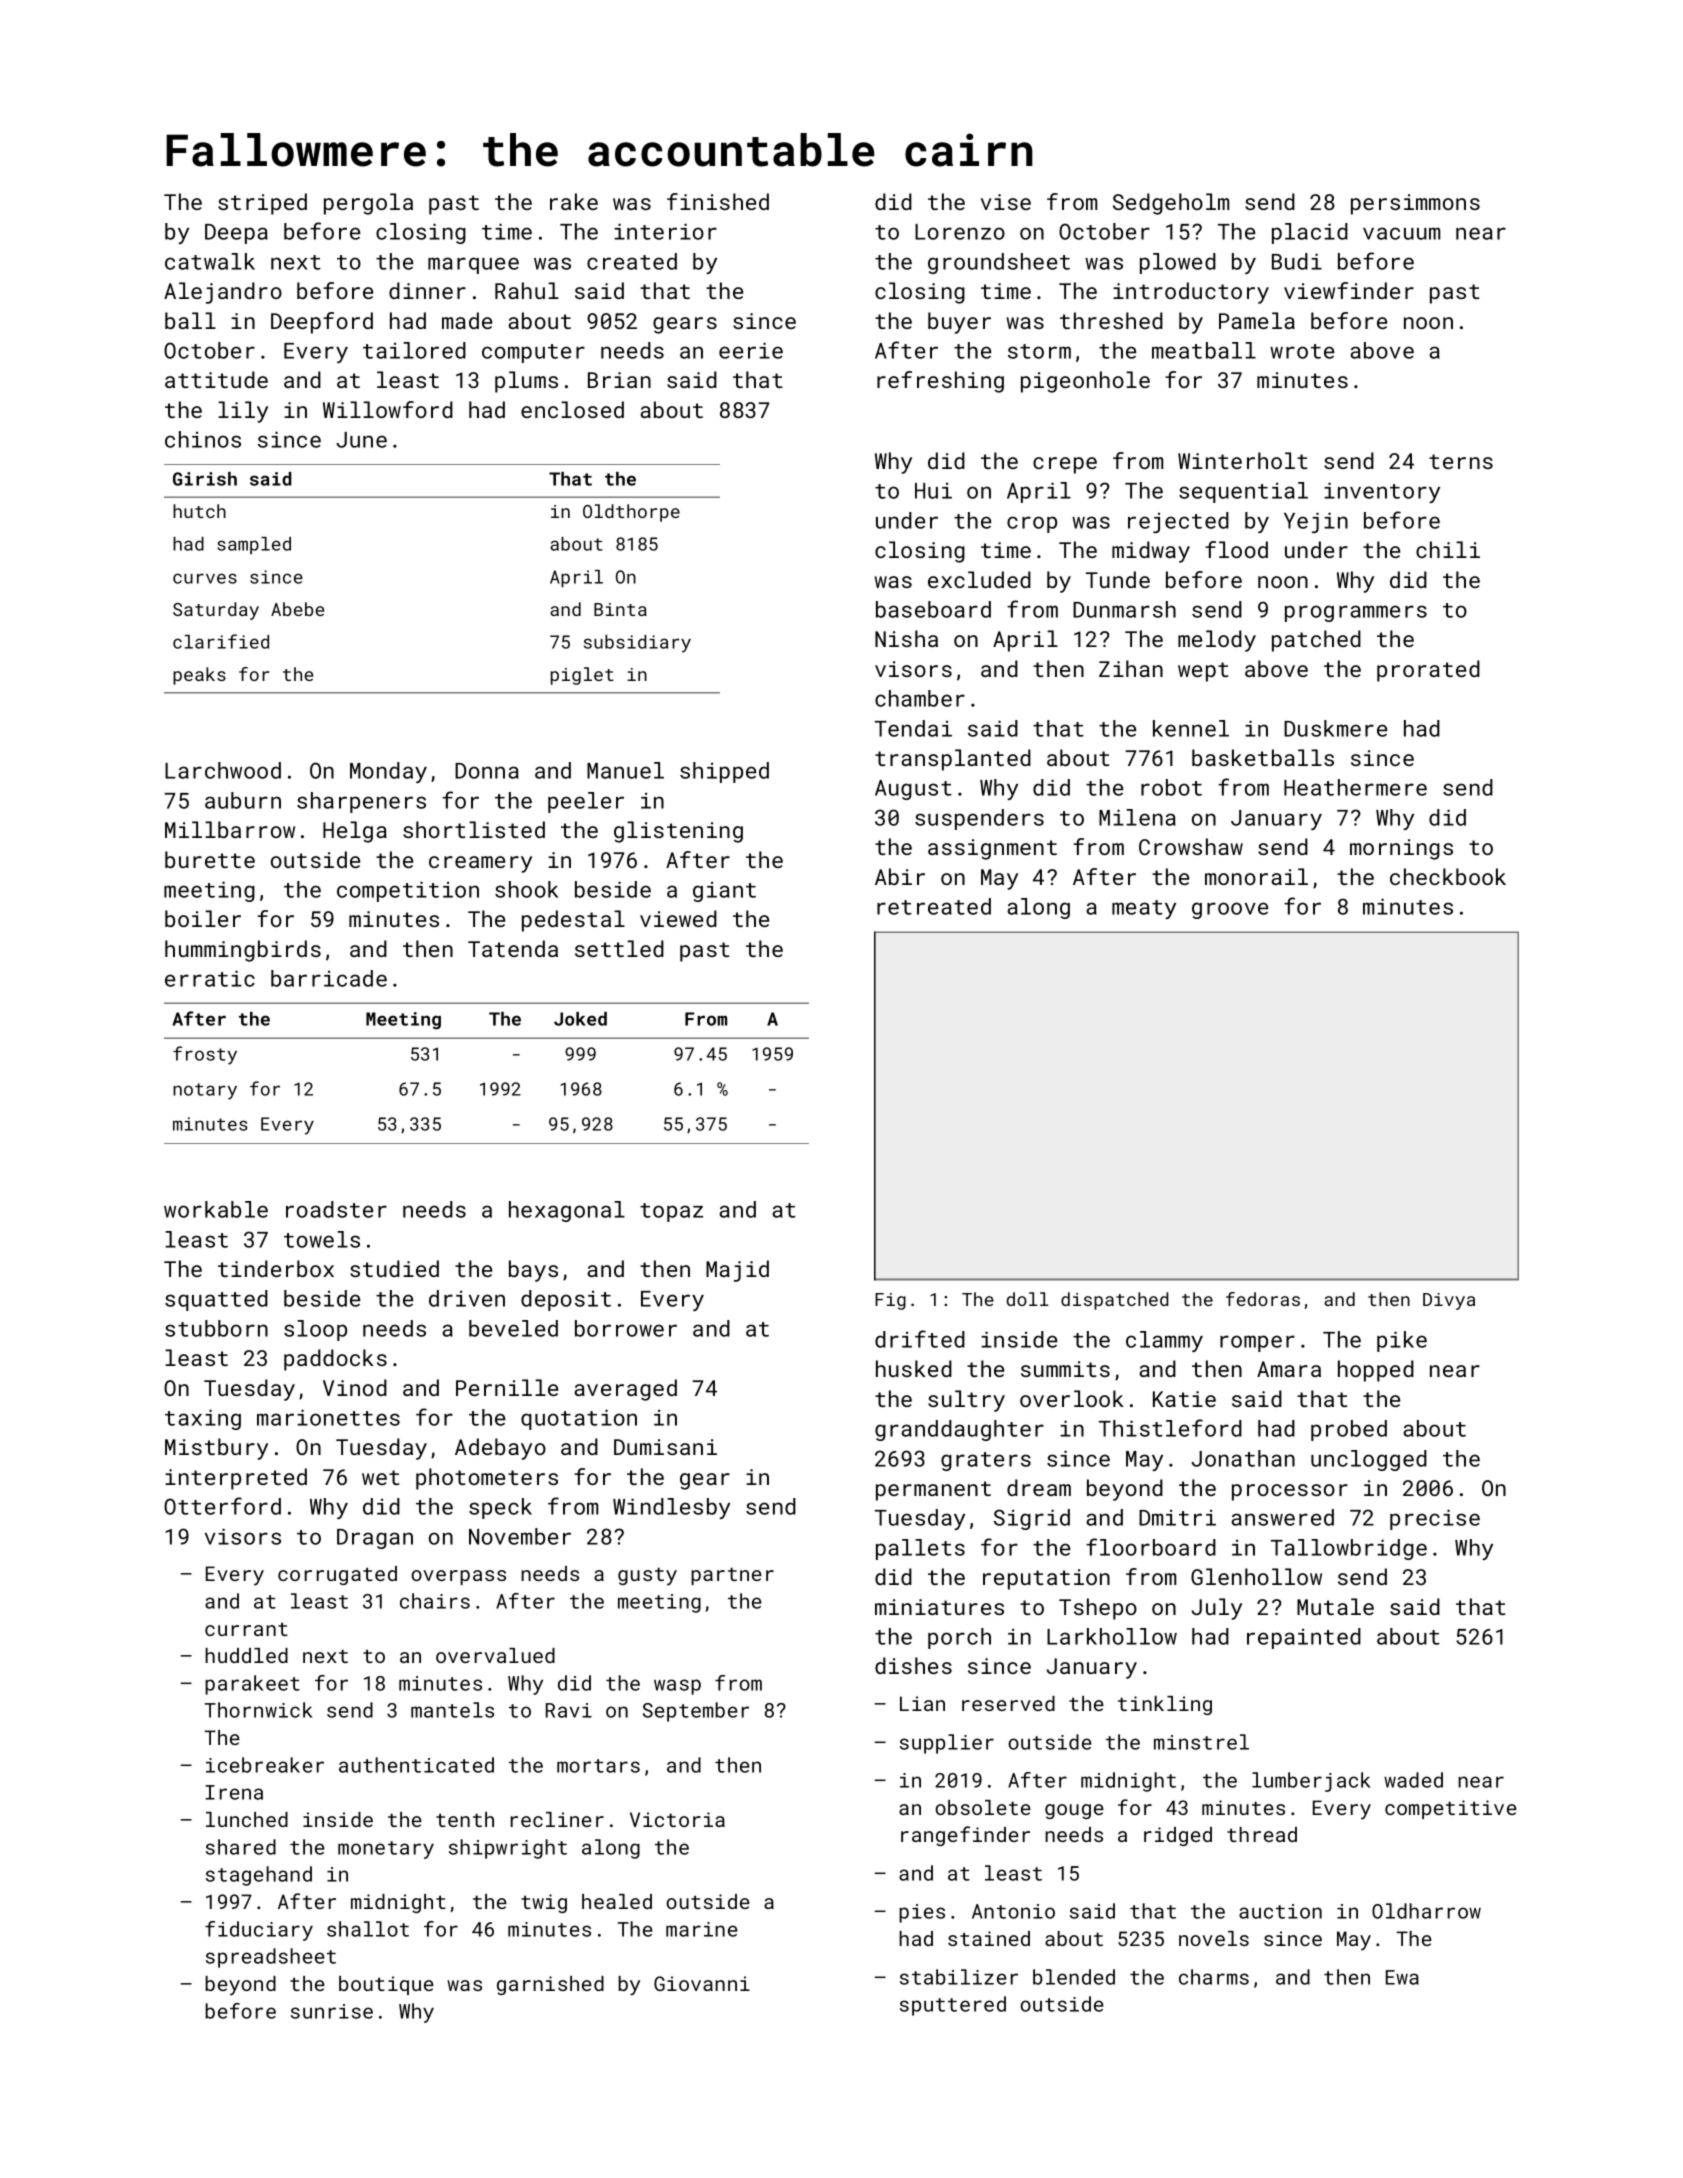 The height and width of the screenshot is (2178, 1683). I want to click on retreated, so click(934, 906).
